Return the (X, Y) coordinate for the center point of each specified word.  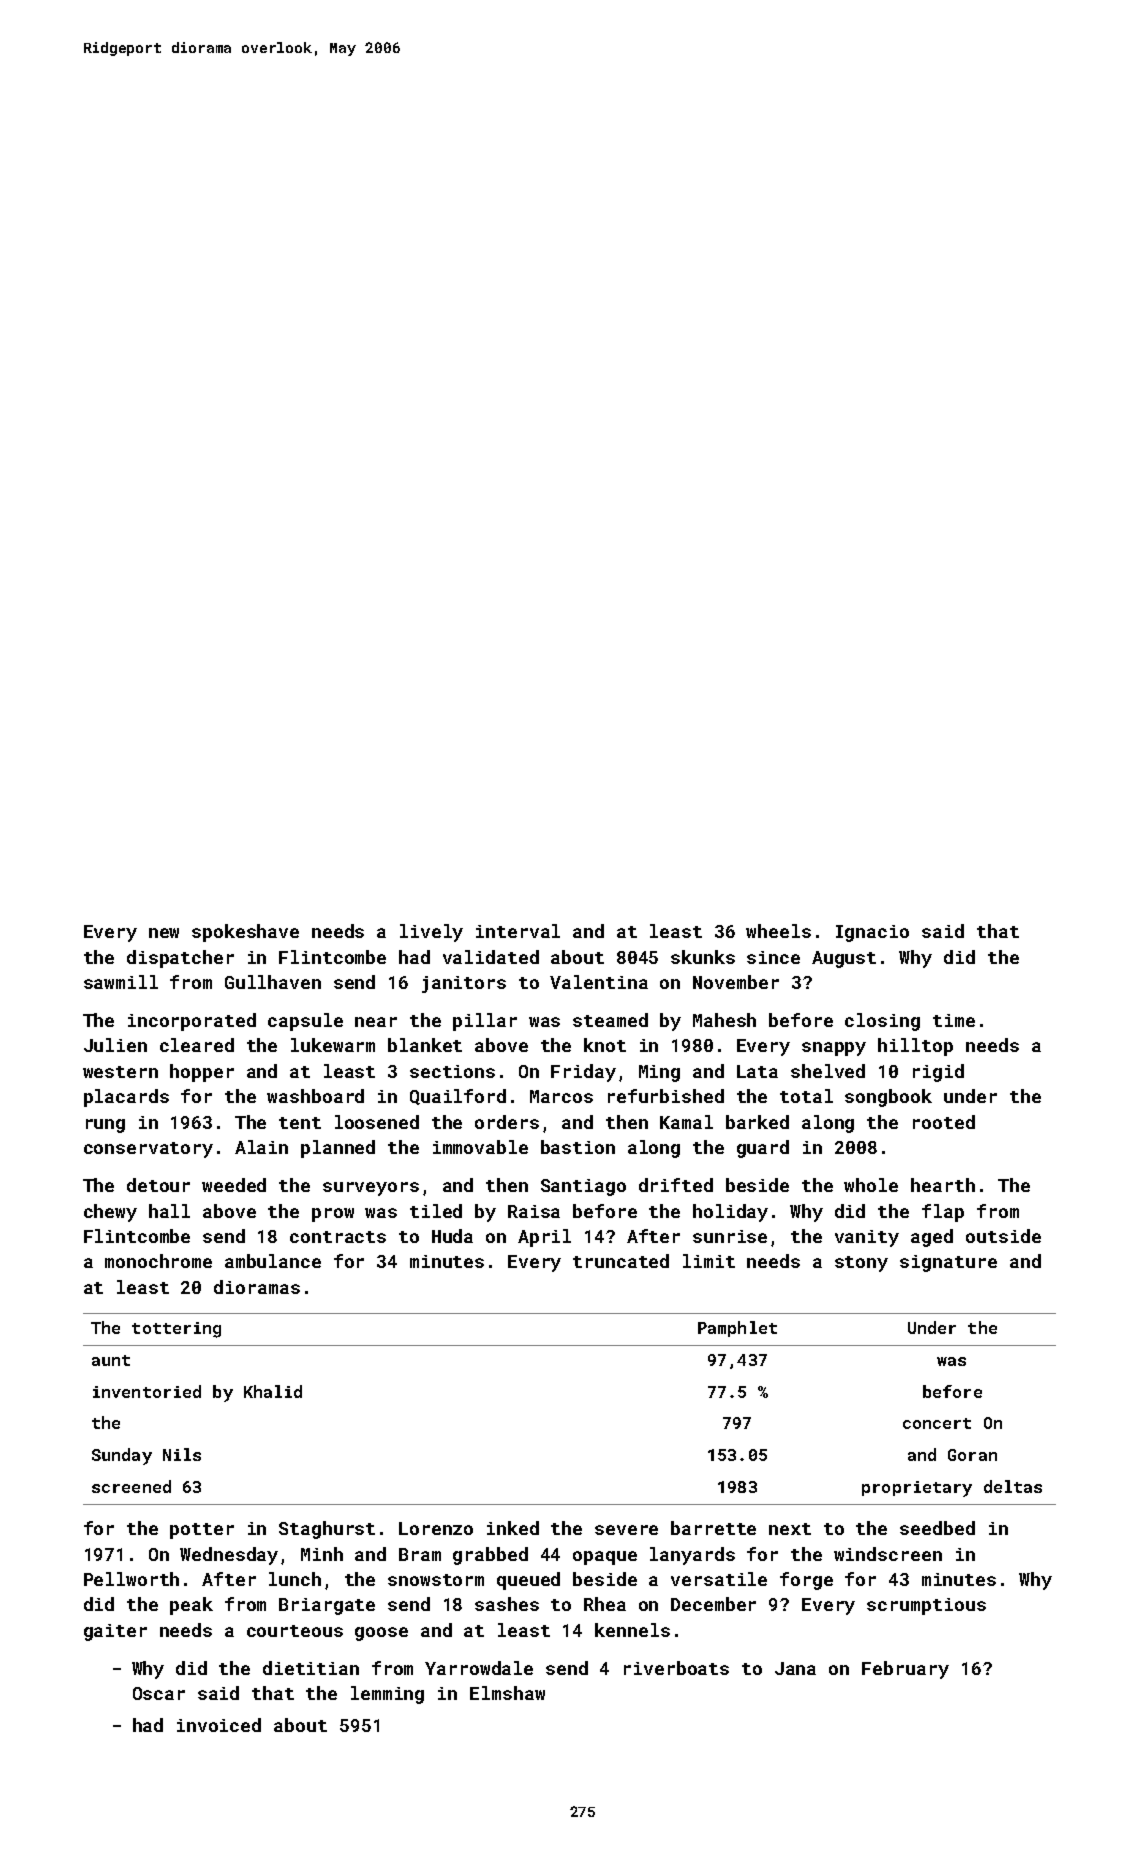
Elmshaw (507, 1693)
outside (1003, 1236)
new (164, 933)
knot (605, 1045)
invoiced (219, 1725)
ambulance (273, 1261)
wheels (778, 931)
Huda (452, 1236)
